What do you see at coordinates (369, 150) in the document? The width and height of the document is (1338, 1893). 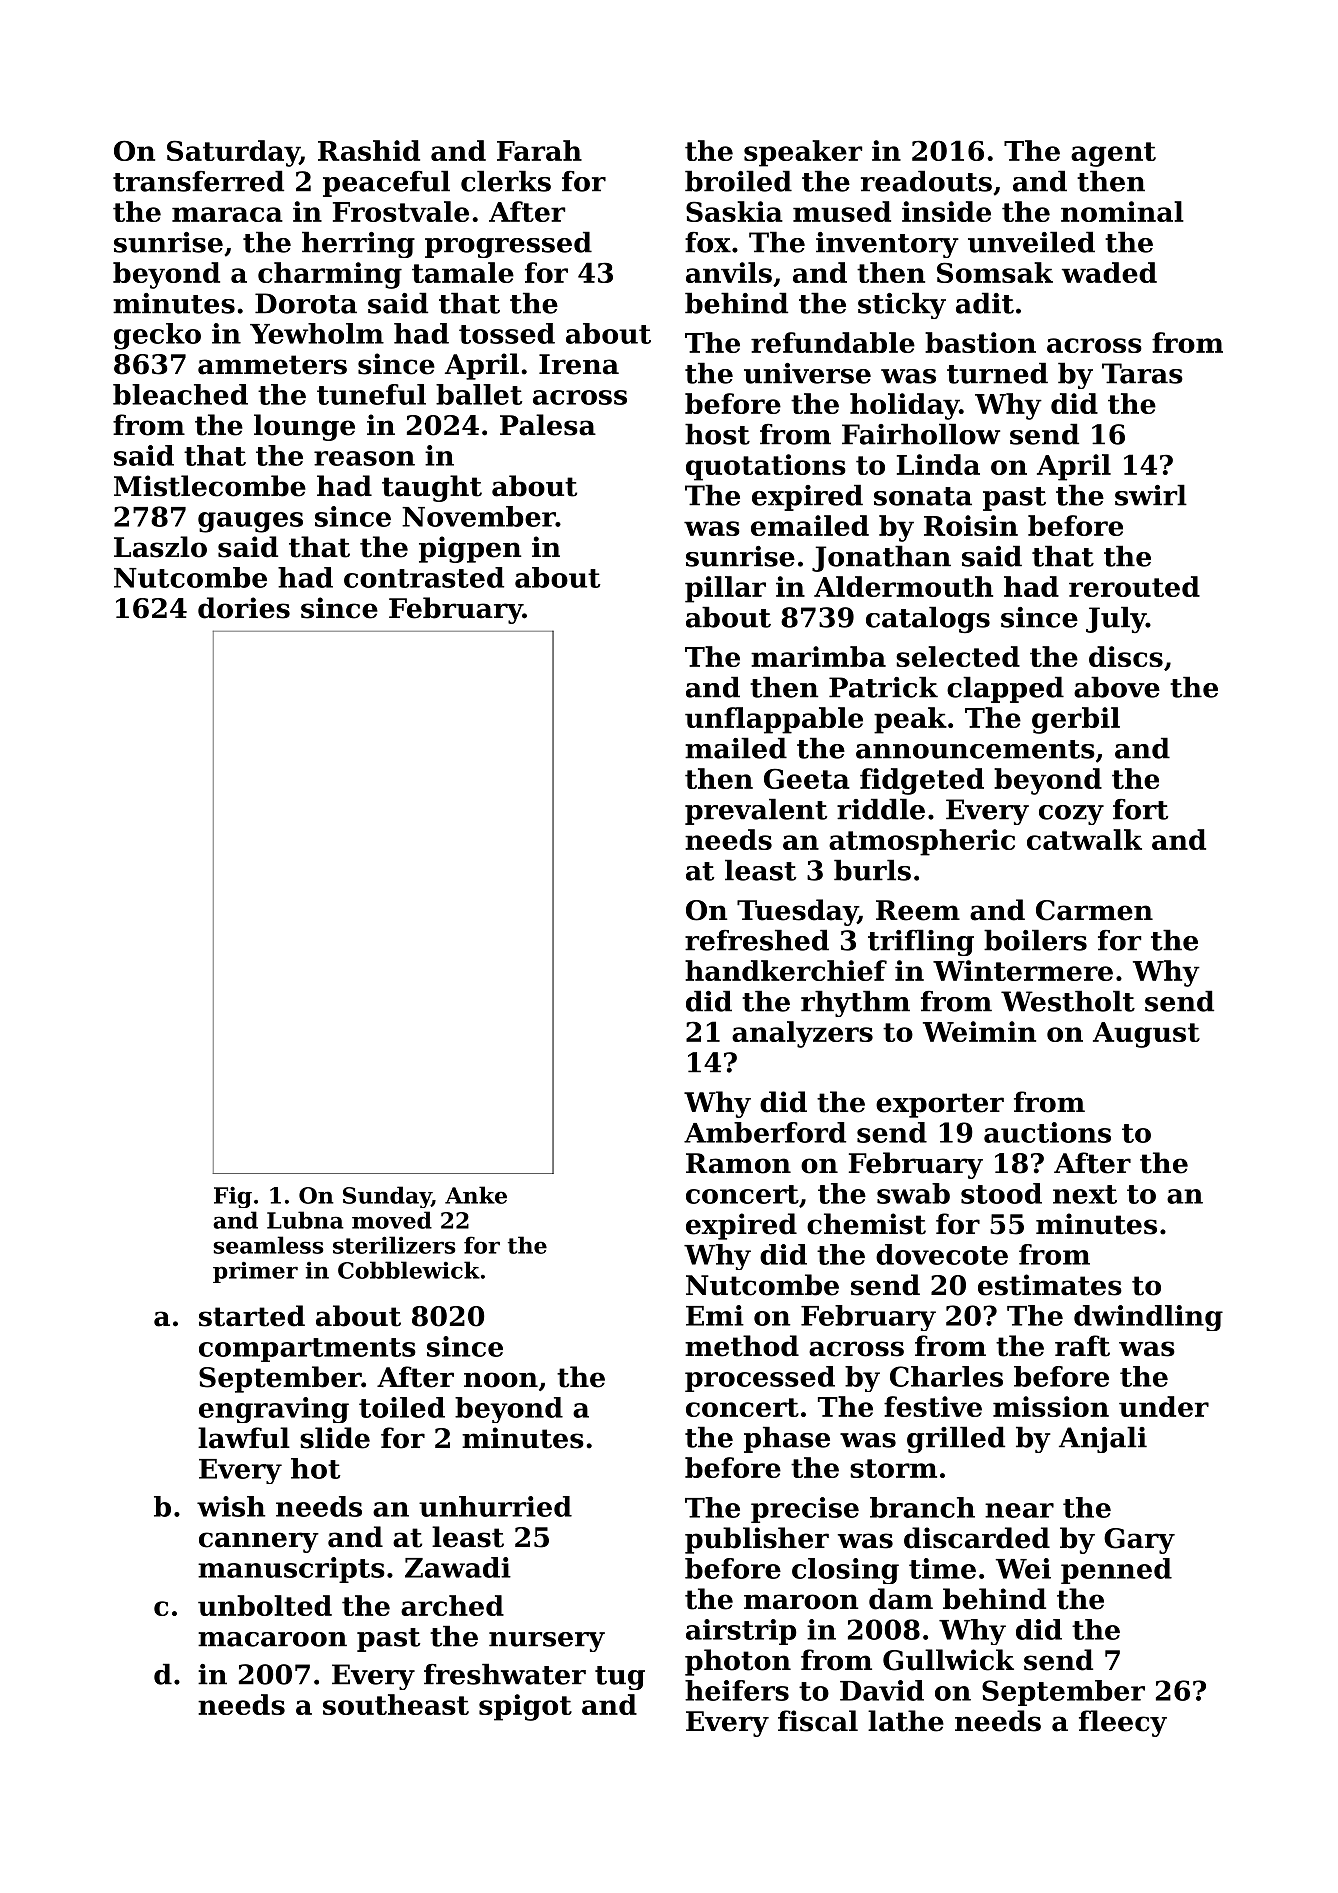 I see `Rashid` at bounding box center [369, 150].
